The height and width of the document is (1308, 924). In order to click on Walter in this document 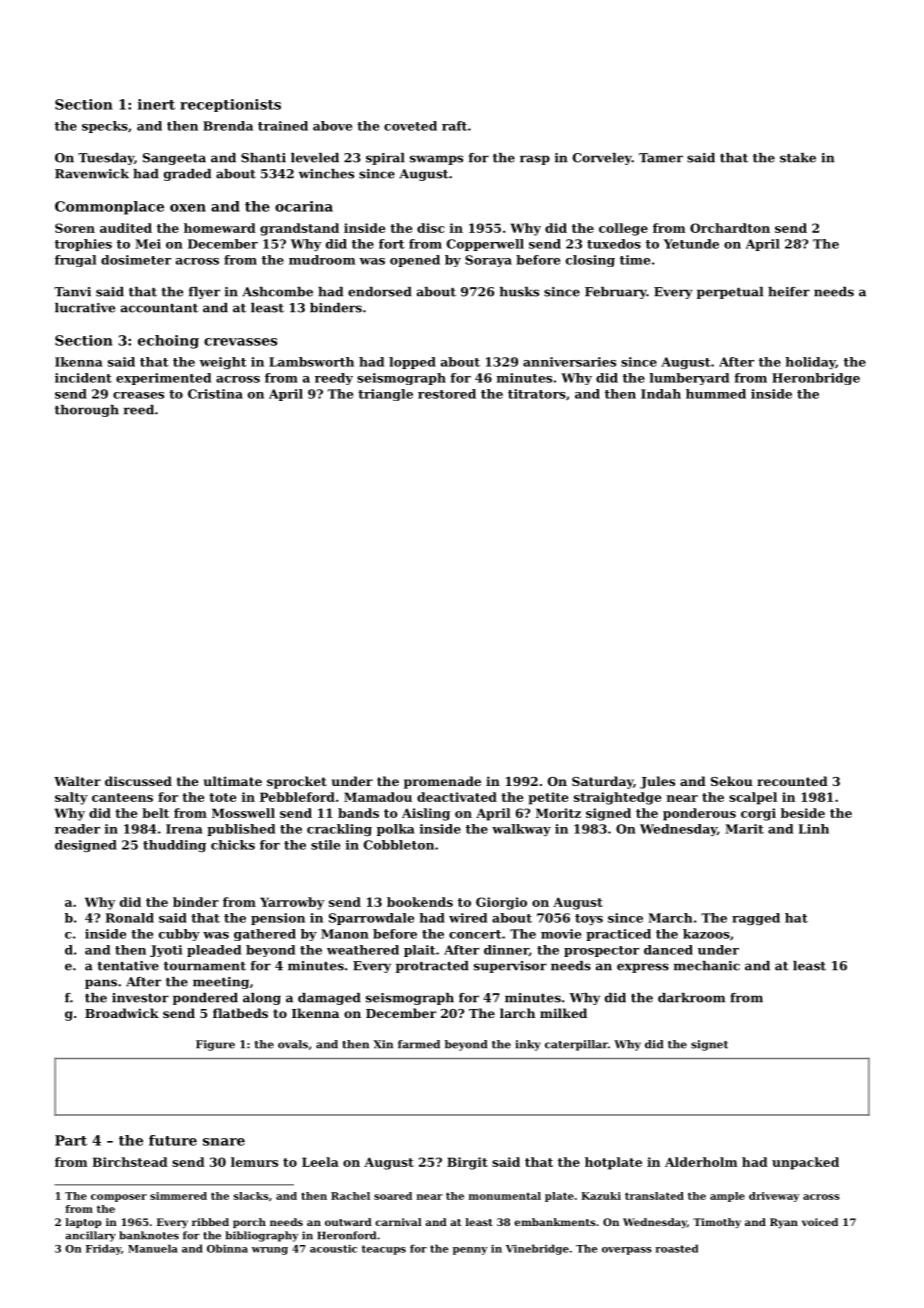, I will do `click(77, 781)`.
